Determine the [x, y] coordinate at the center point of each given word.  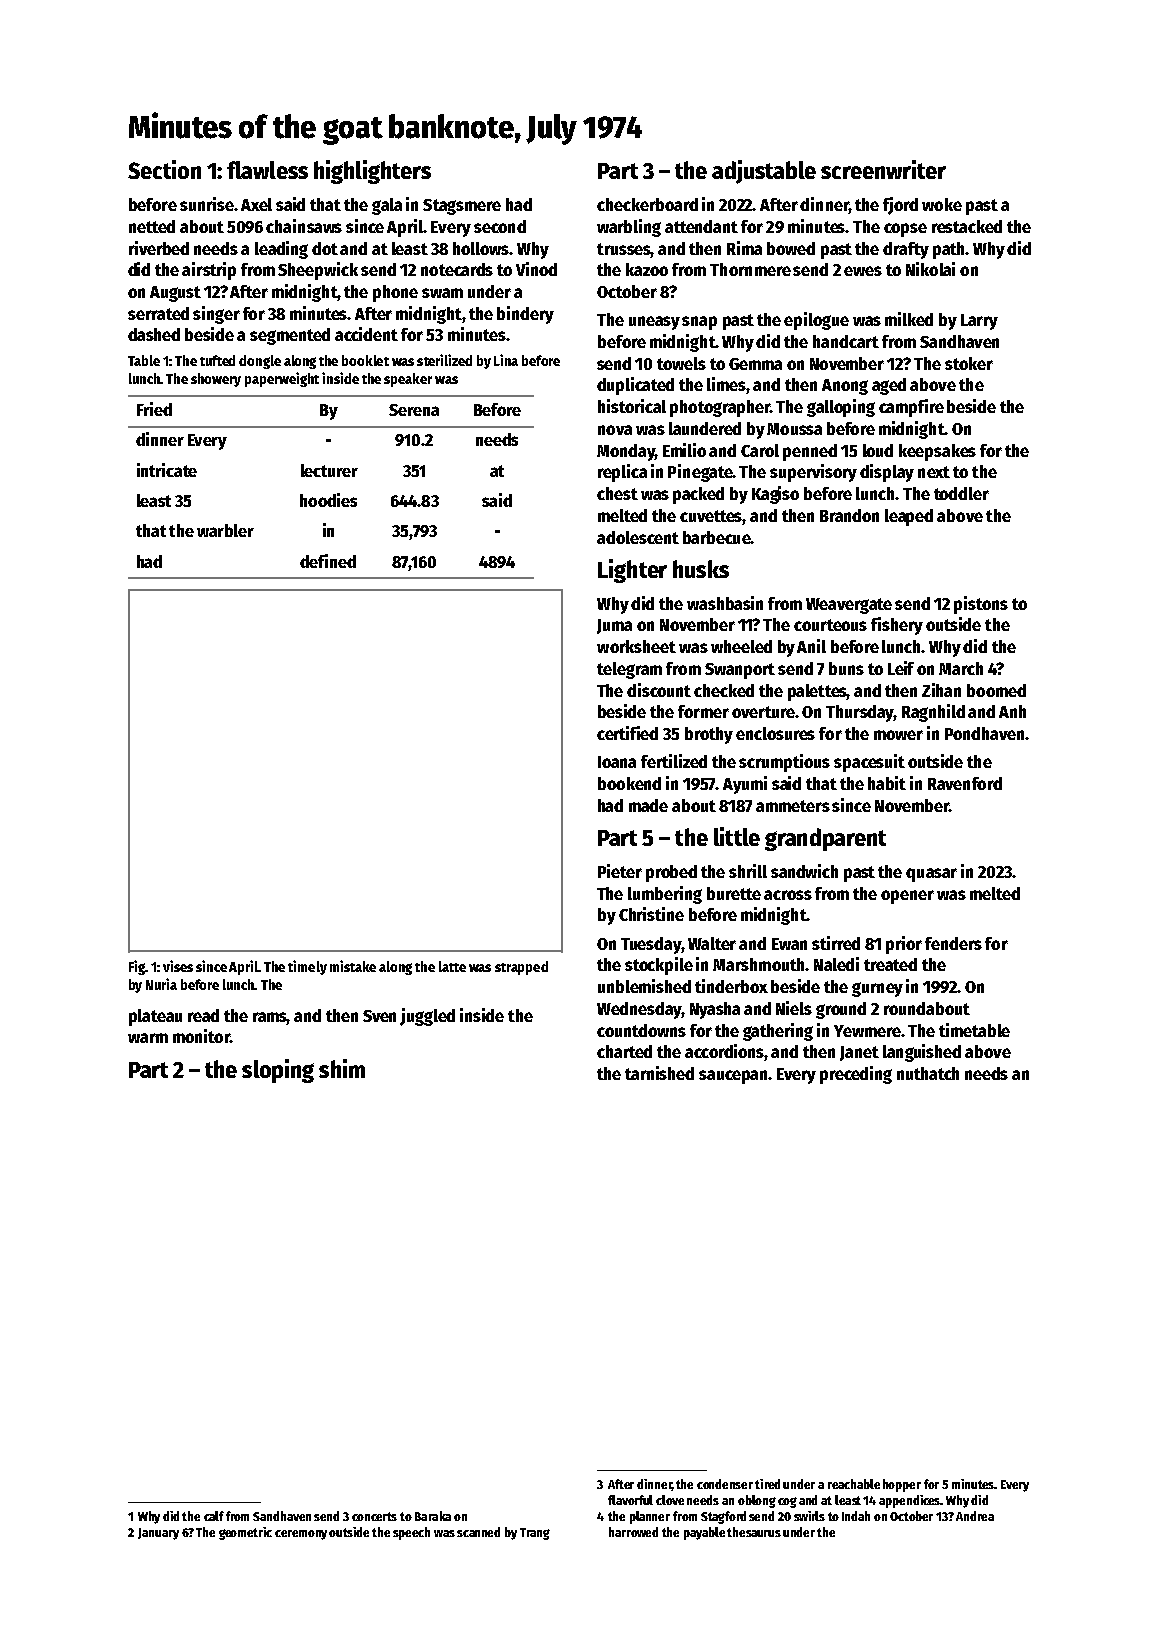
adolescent [638, 537]
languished [922, 1053]
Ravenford [965, 783]
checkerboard [647, 204]
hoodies [328, 500]
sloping [278, 1071]
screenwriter [883, 169]
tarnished [659, 1073]
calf [214, 1516]
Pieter [620, 871]
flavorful [630, 1500]
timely [307, 967]
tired [767, 1484]
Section [164, 169]
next [934, 472]
